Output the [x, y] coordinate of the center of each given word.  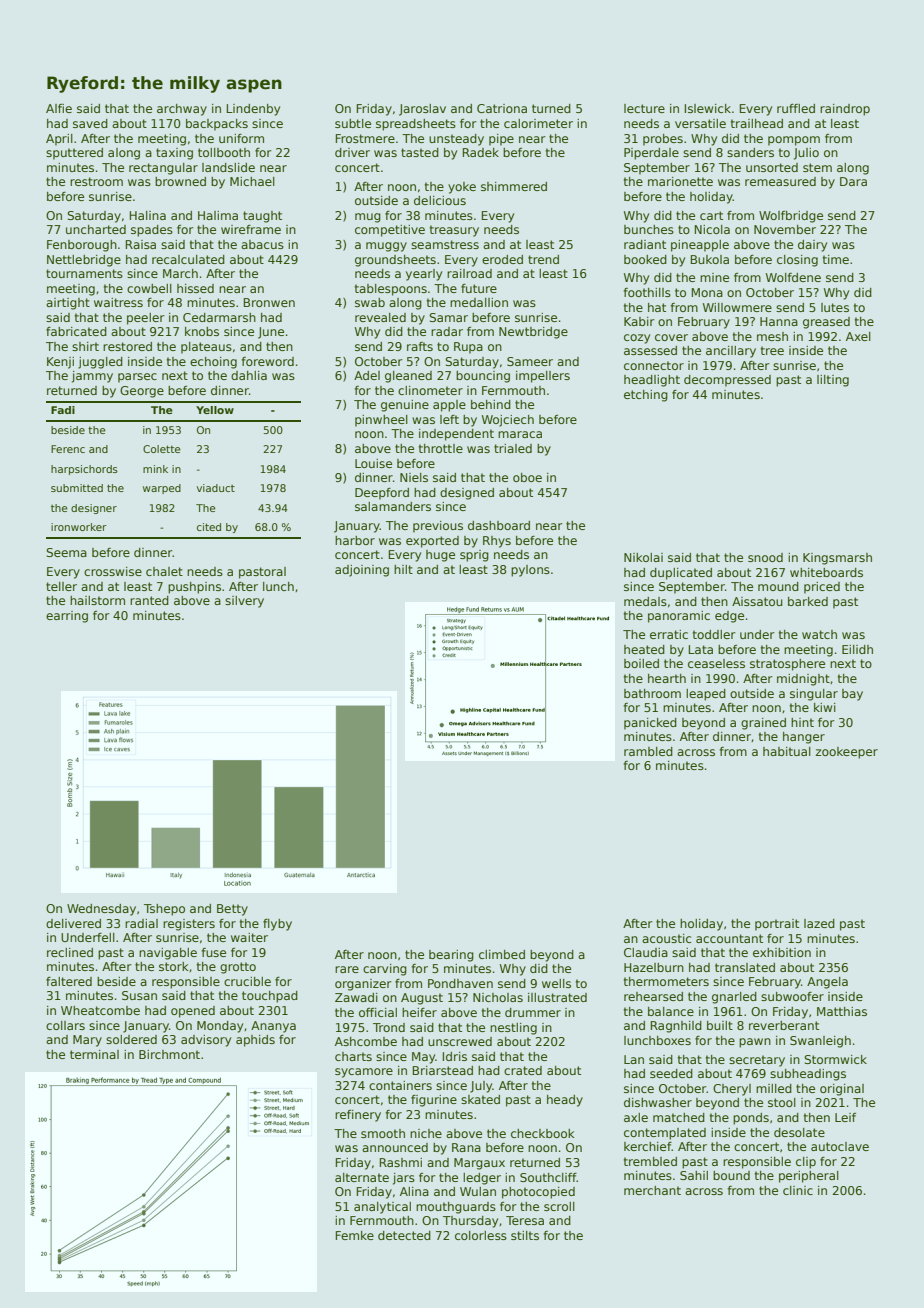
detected [404, 1235]
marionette [680, 181]
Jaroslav [422, 110]
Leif [845, 1117]
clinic [798, 1190]
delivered [73, 923]
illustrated [557, 997]
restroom [96, 181]
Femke [355, 1235]
